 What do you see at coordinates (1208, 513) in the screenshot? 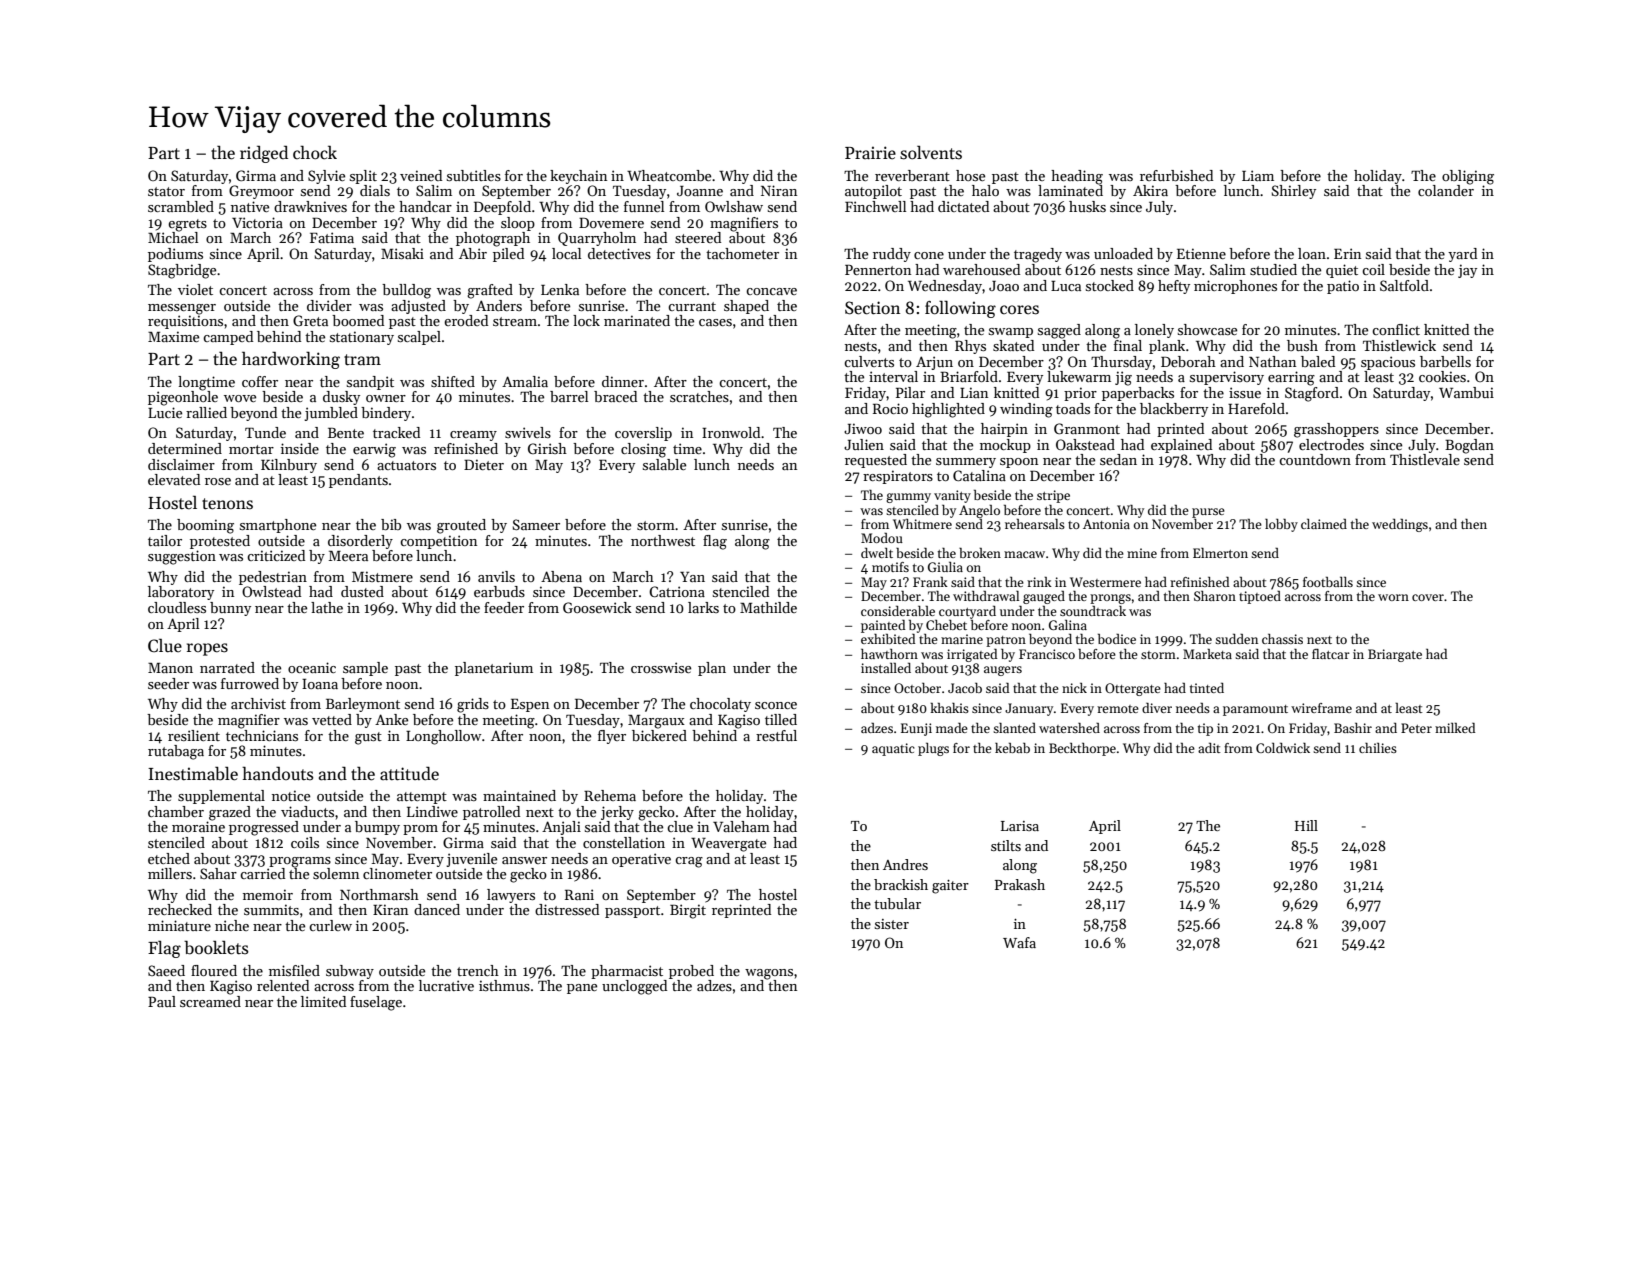
I see `purse` at bounding box center [1208, 513].
